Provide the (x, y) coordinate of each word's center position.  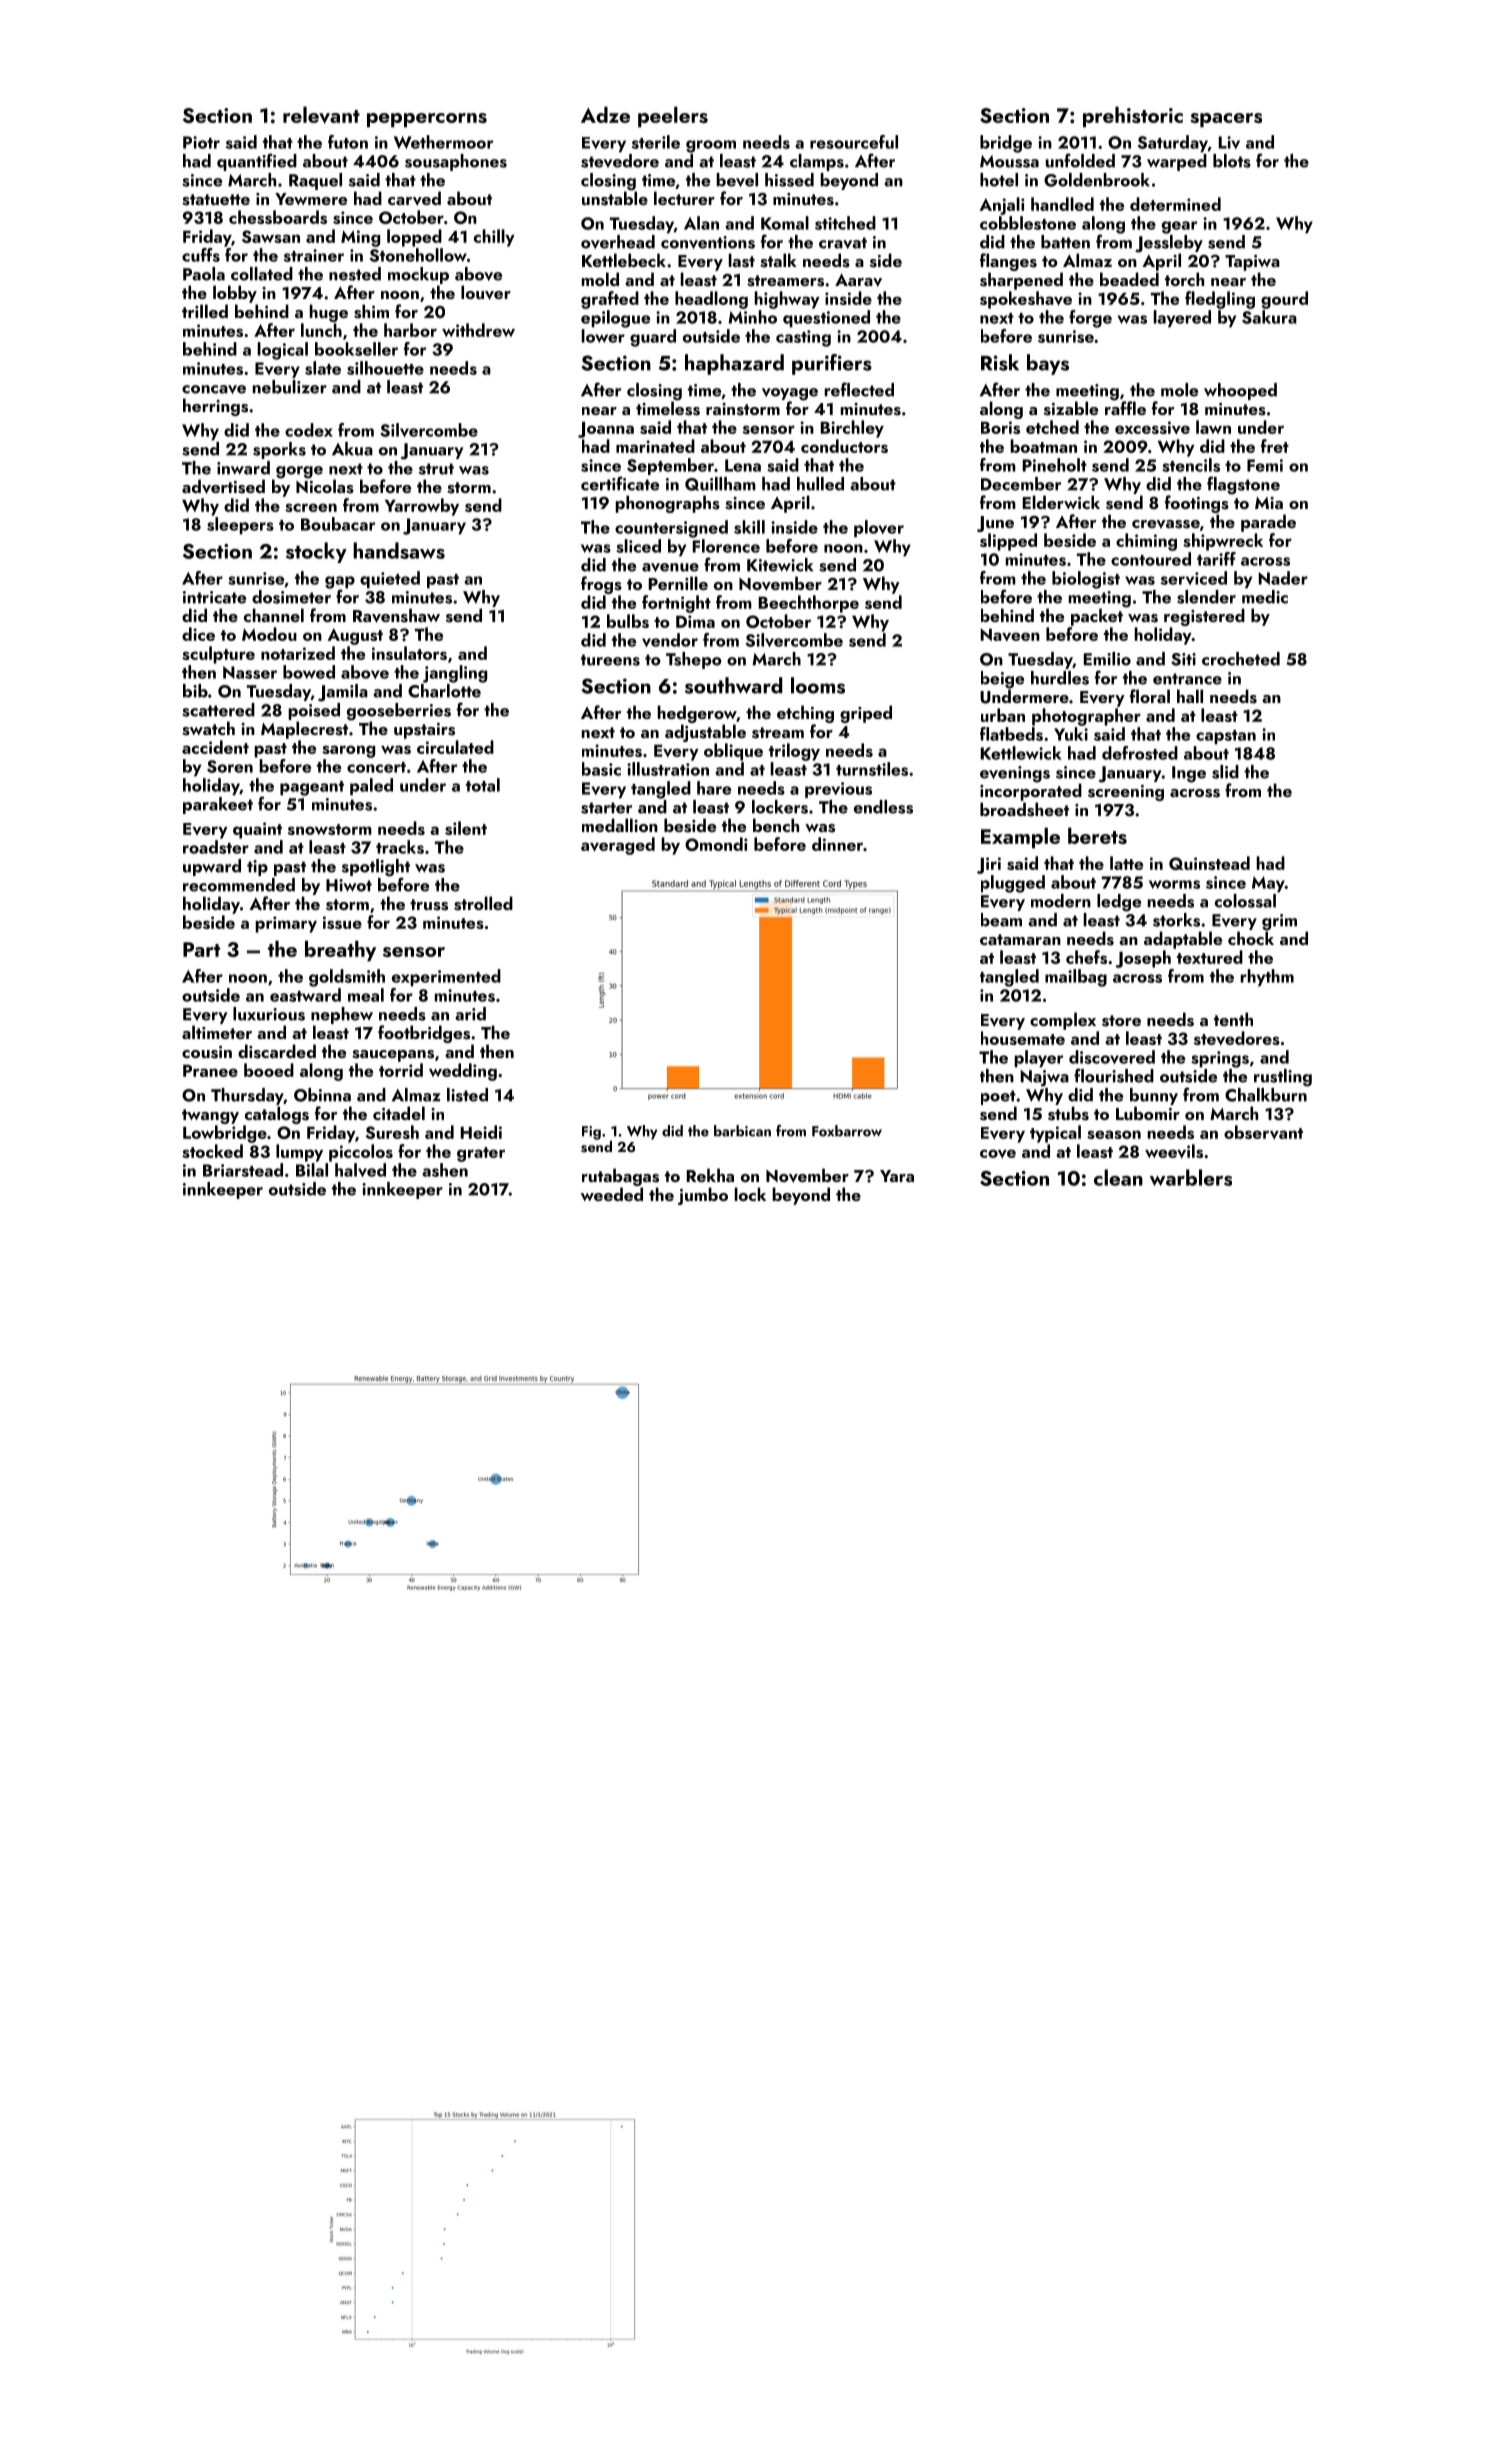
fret (1275, 446)
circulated (455, 747)
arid (470, 1014)
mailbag (1076, 978)
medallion (620, 825)
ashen (445, 1170)
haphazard (734, 364)
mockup (418, 275)
